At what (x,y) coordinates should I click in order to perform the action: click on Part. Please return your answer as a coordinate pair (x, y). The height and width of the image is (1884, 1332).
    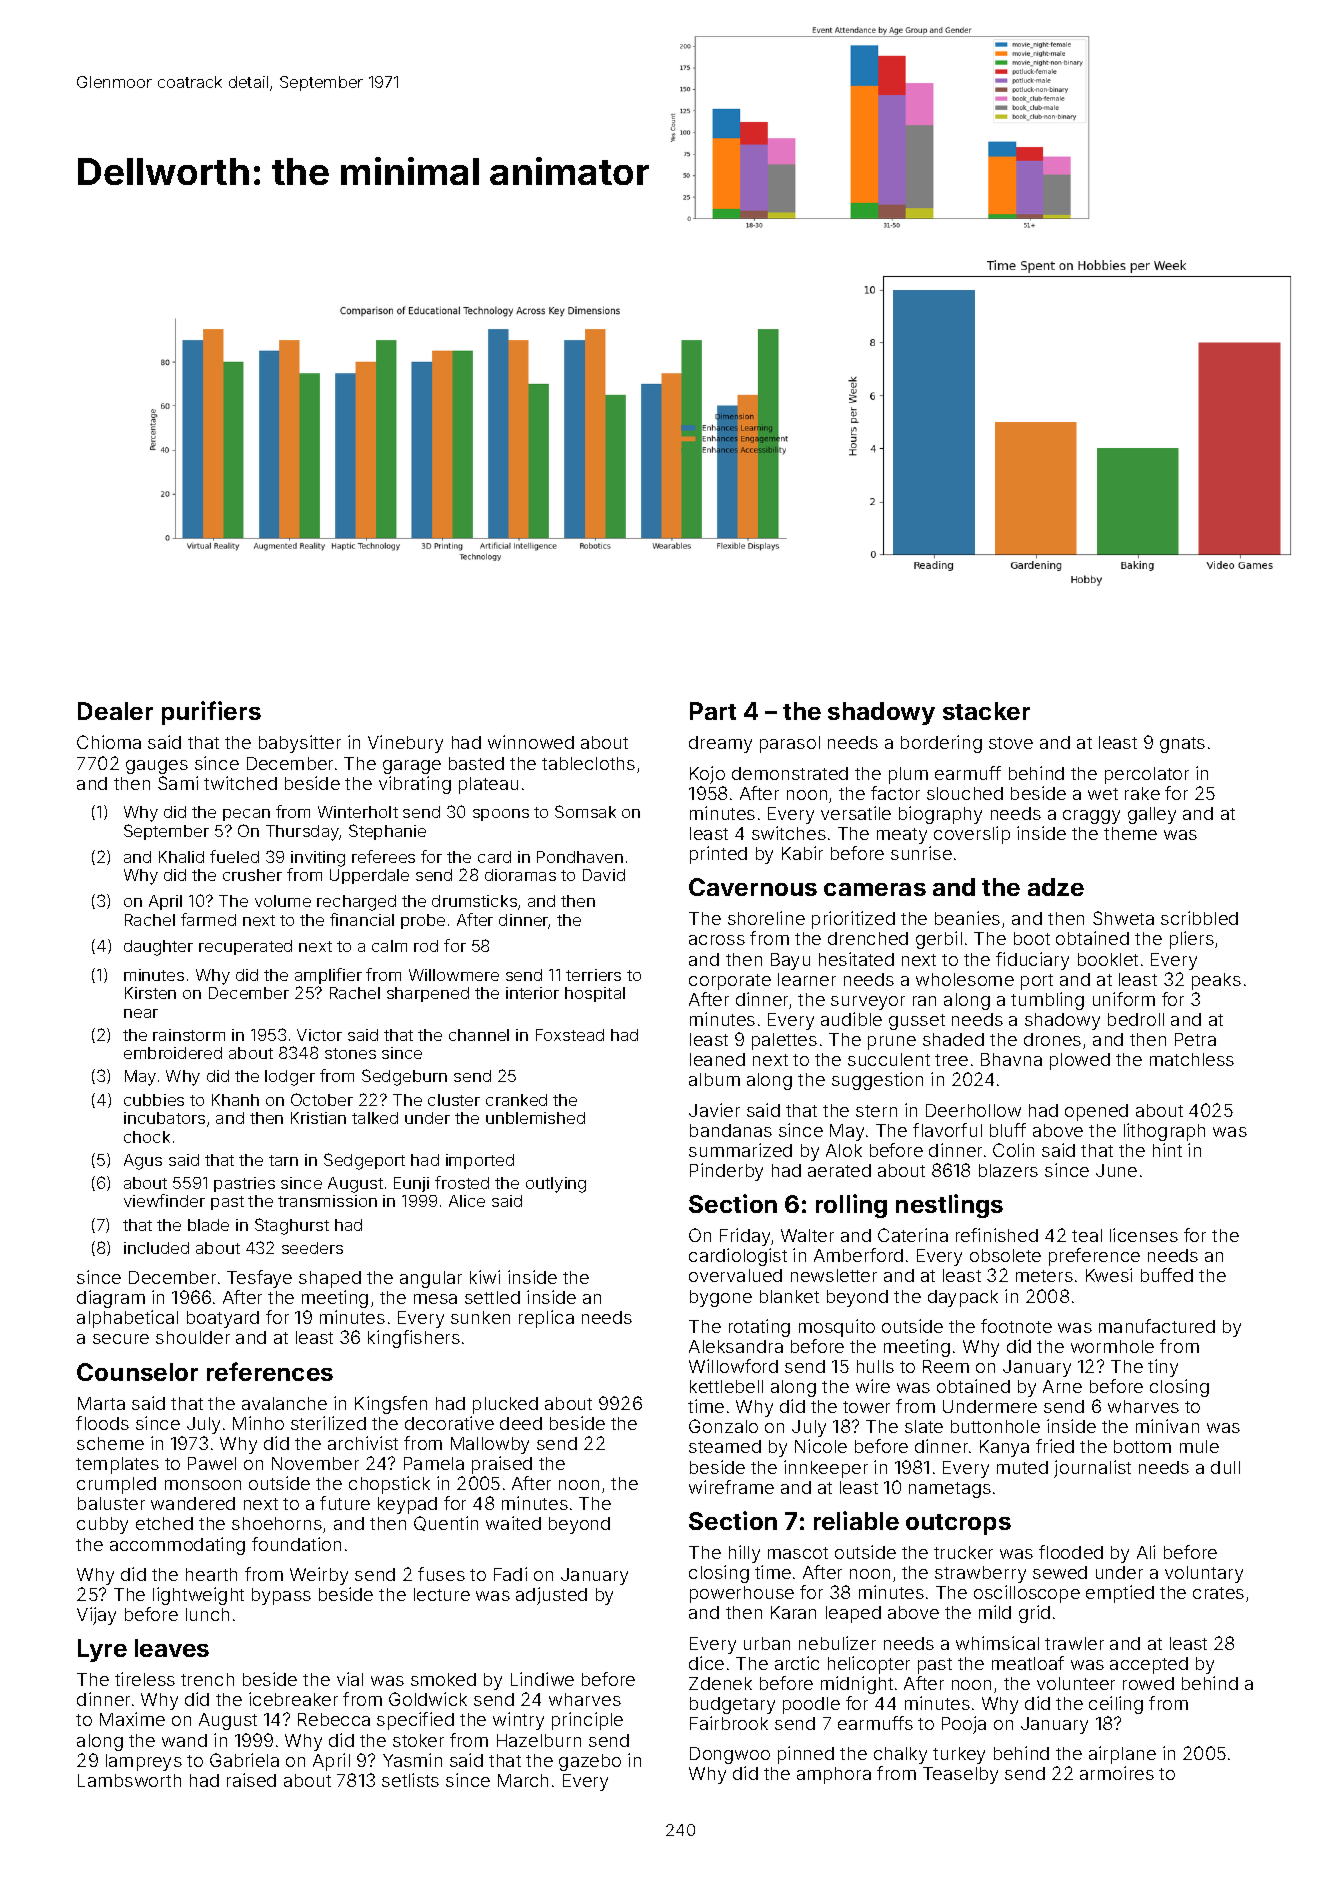
    Looking at the image, I should click on (713, 711).
